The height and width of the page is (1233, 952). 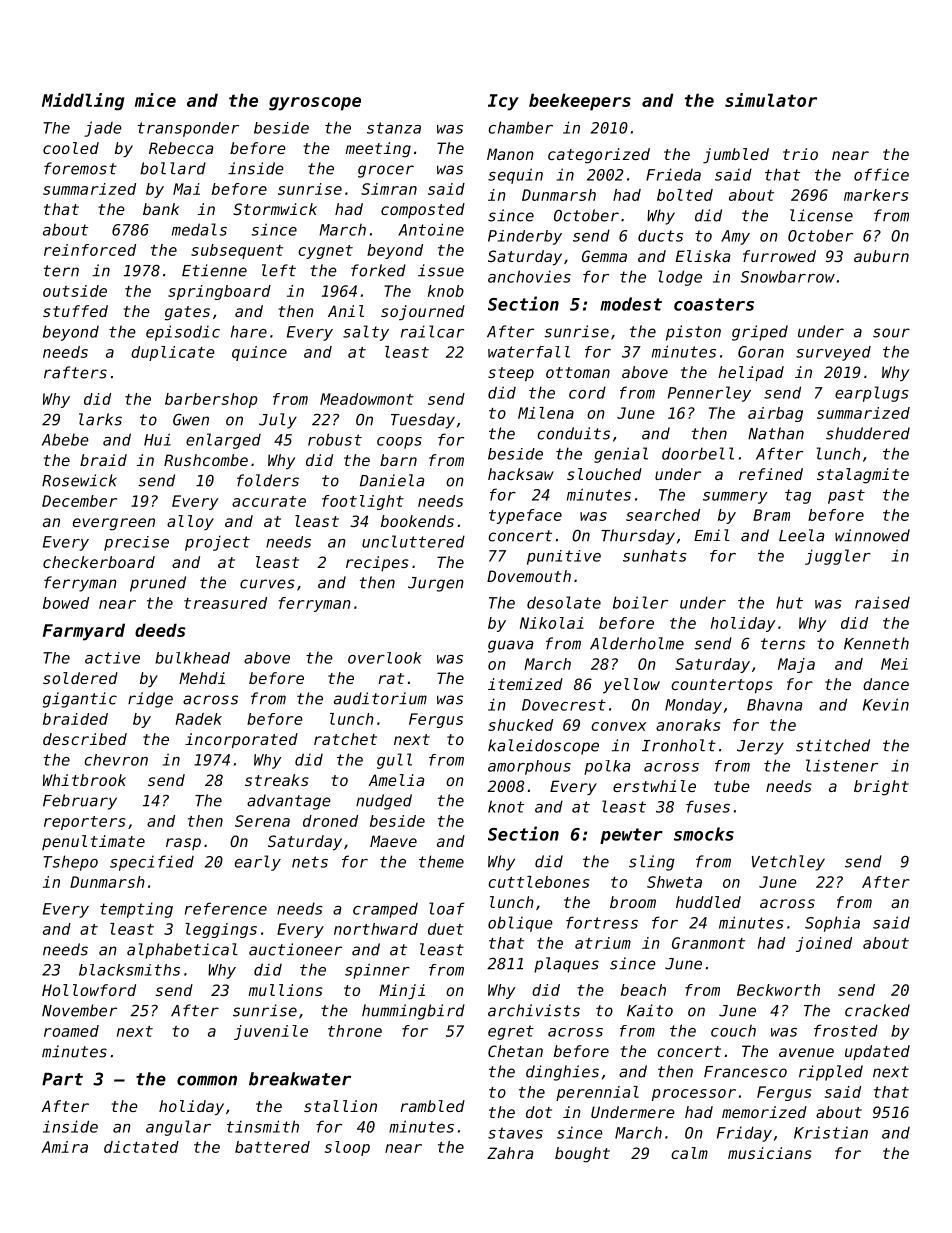 What do you see at coordinates (114, 524) in the page?
I see `evergreen` at bounding box center [114, 524].
